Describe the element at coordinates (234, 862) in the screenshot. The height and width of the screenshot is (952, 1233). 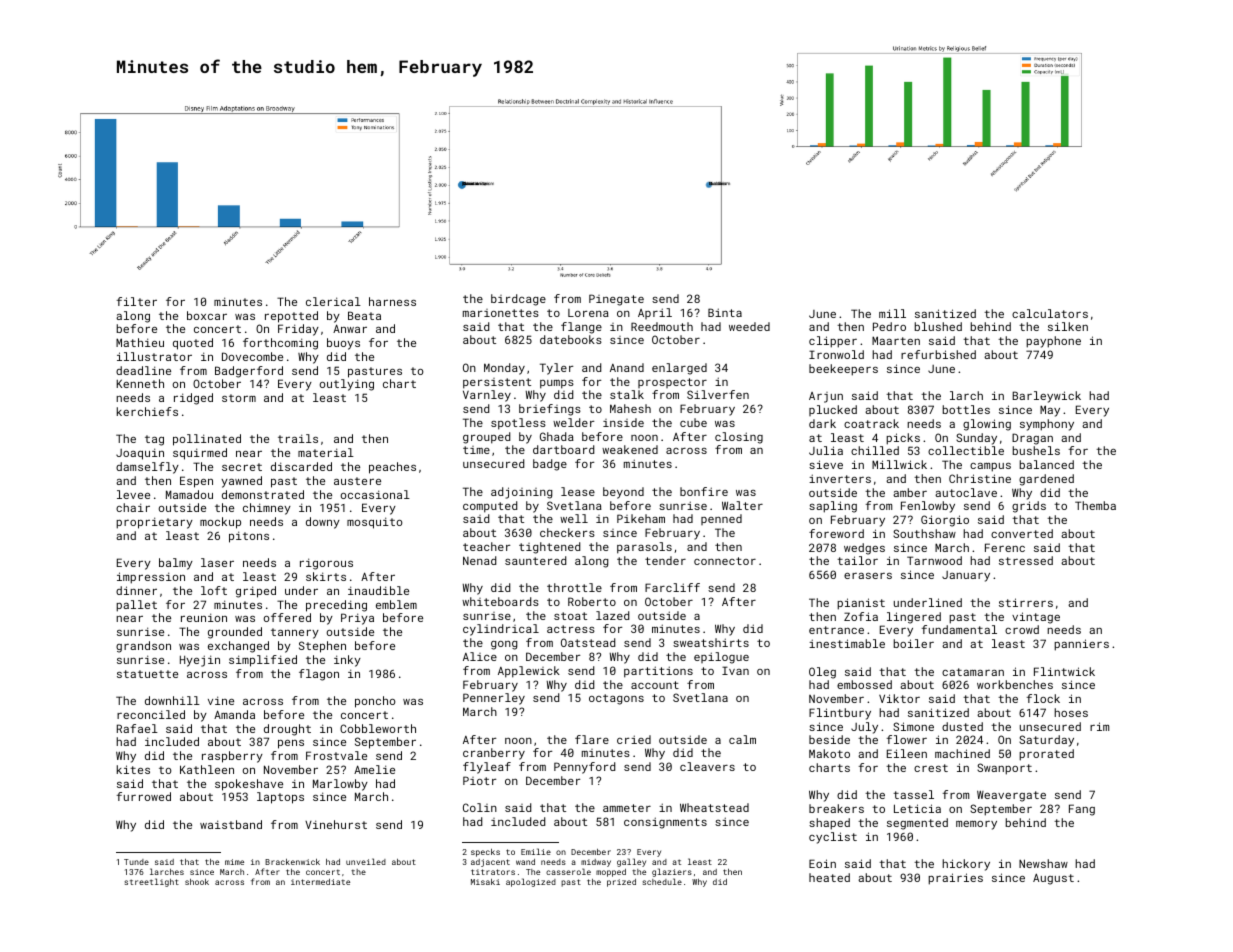
I see `mime` at that location.
